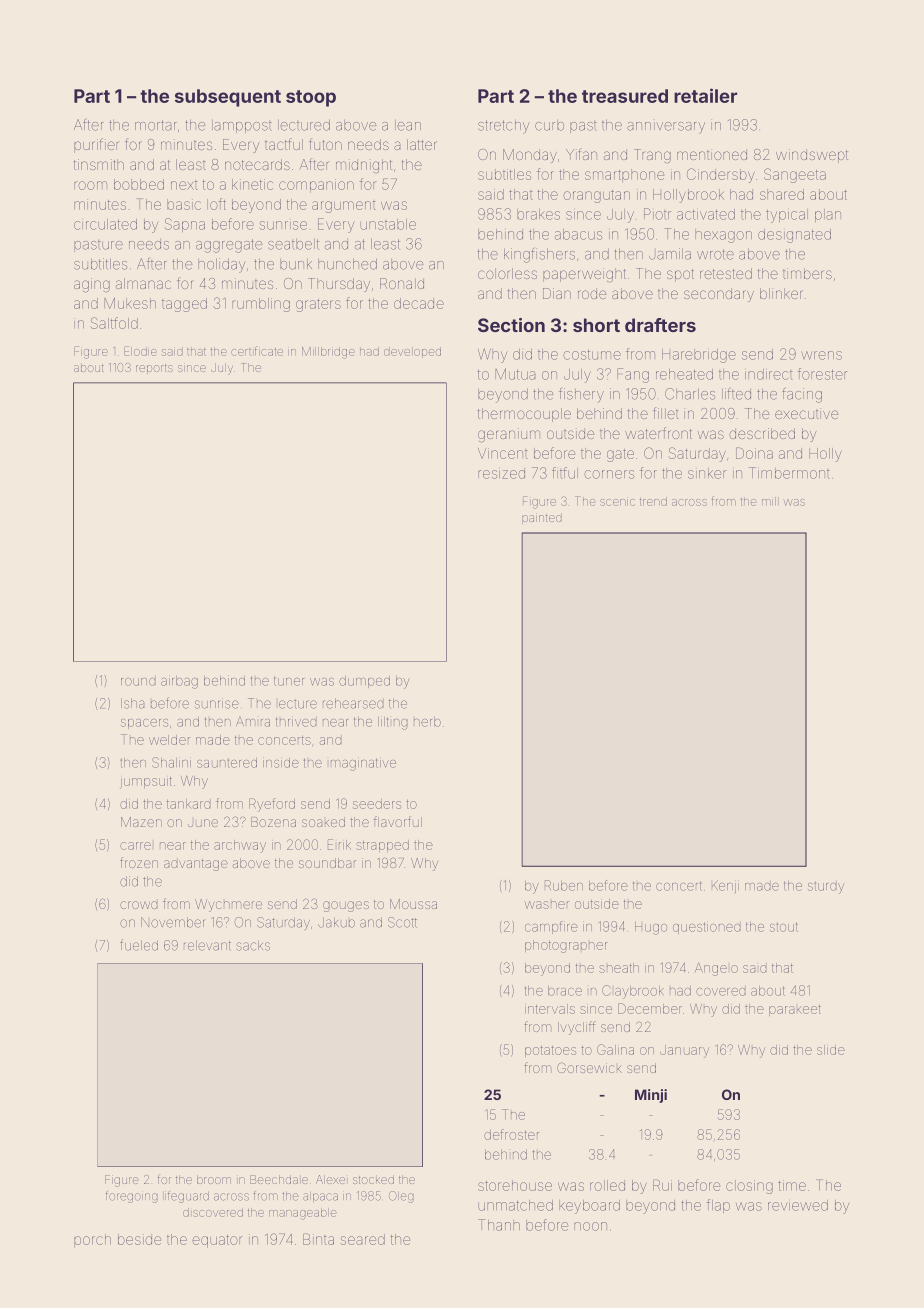 The height and width of the screenshot is (1308, 924). Describe the element at coordinates (289, 681) in the screenshot. I see `tuner` at that location.
